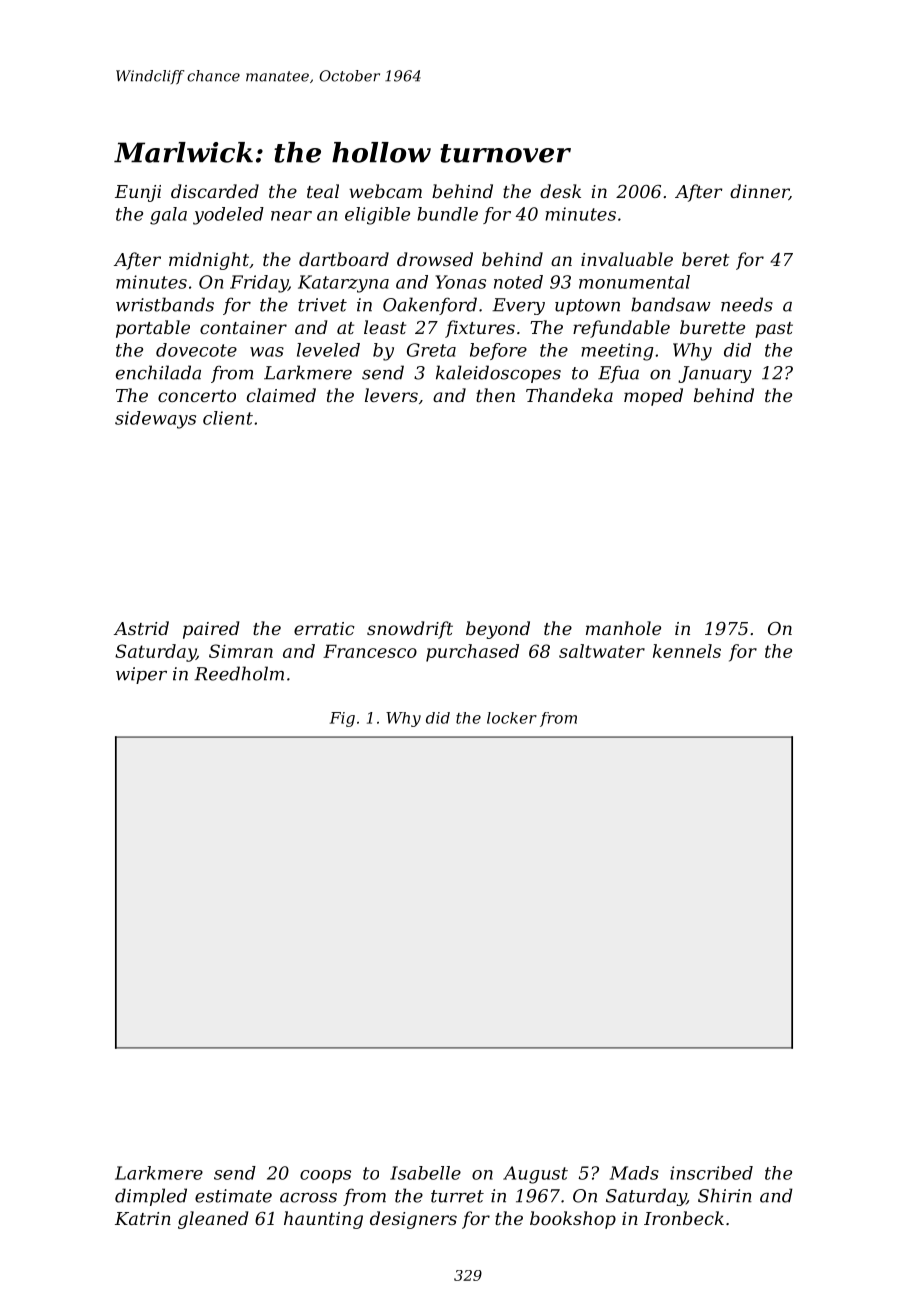  Describe the element at coordinates (213, 1220) in the screenshot. I see `gleaned` at that location.
